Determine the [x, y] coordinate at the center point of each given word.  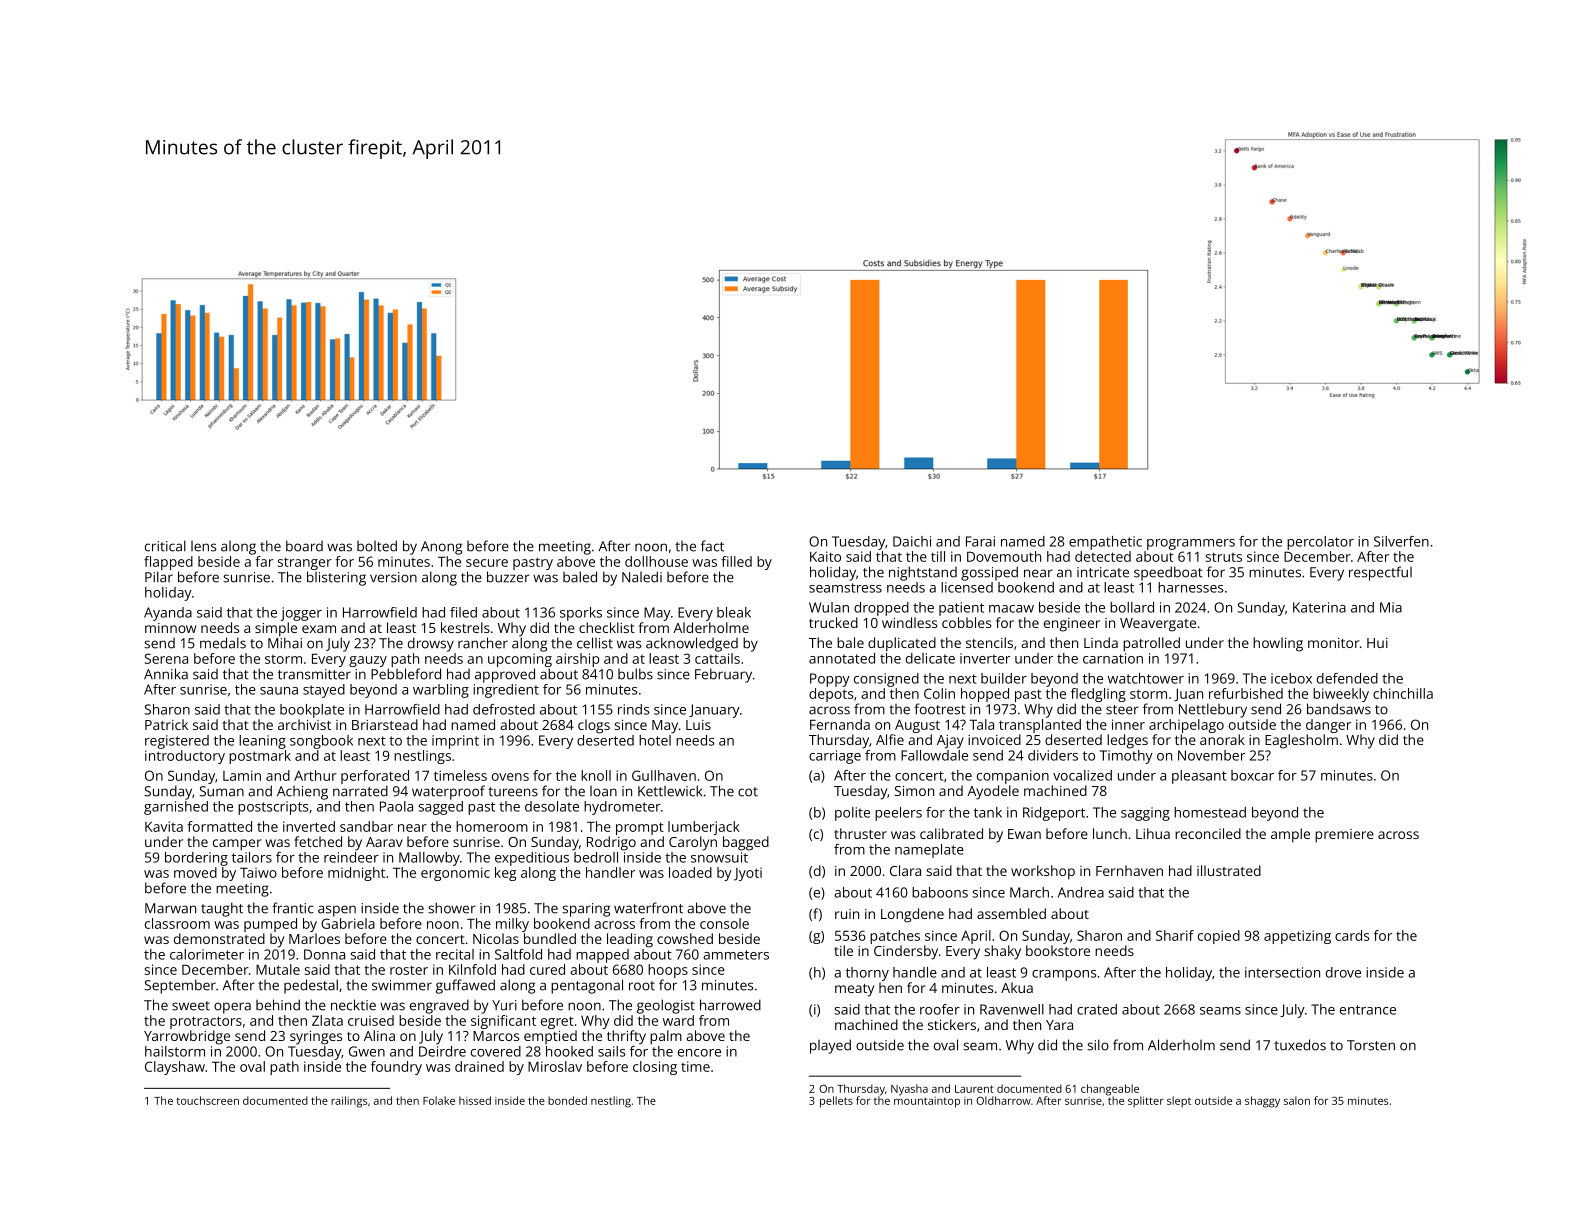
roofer [940, 1009]
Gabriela [348, 923]
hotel [655, 740]
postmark [260, 757]
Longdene [912, 915]
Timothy [1126, 757]
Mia [1391, 607]
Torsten [1371, 1045]
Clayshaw [175, 1068]
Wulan [829, 607]
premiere [1344, 836]
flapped [168, 563]
